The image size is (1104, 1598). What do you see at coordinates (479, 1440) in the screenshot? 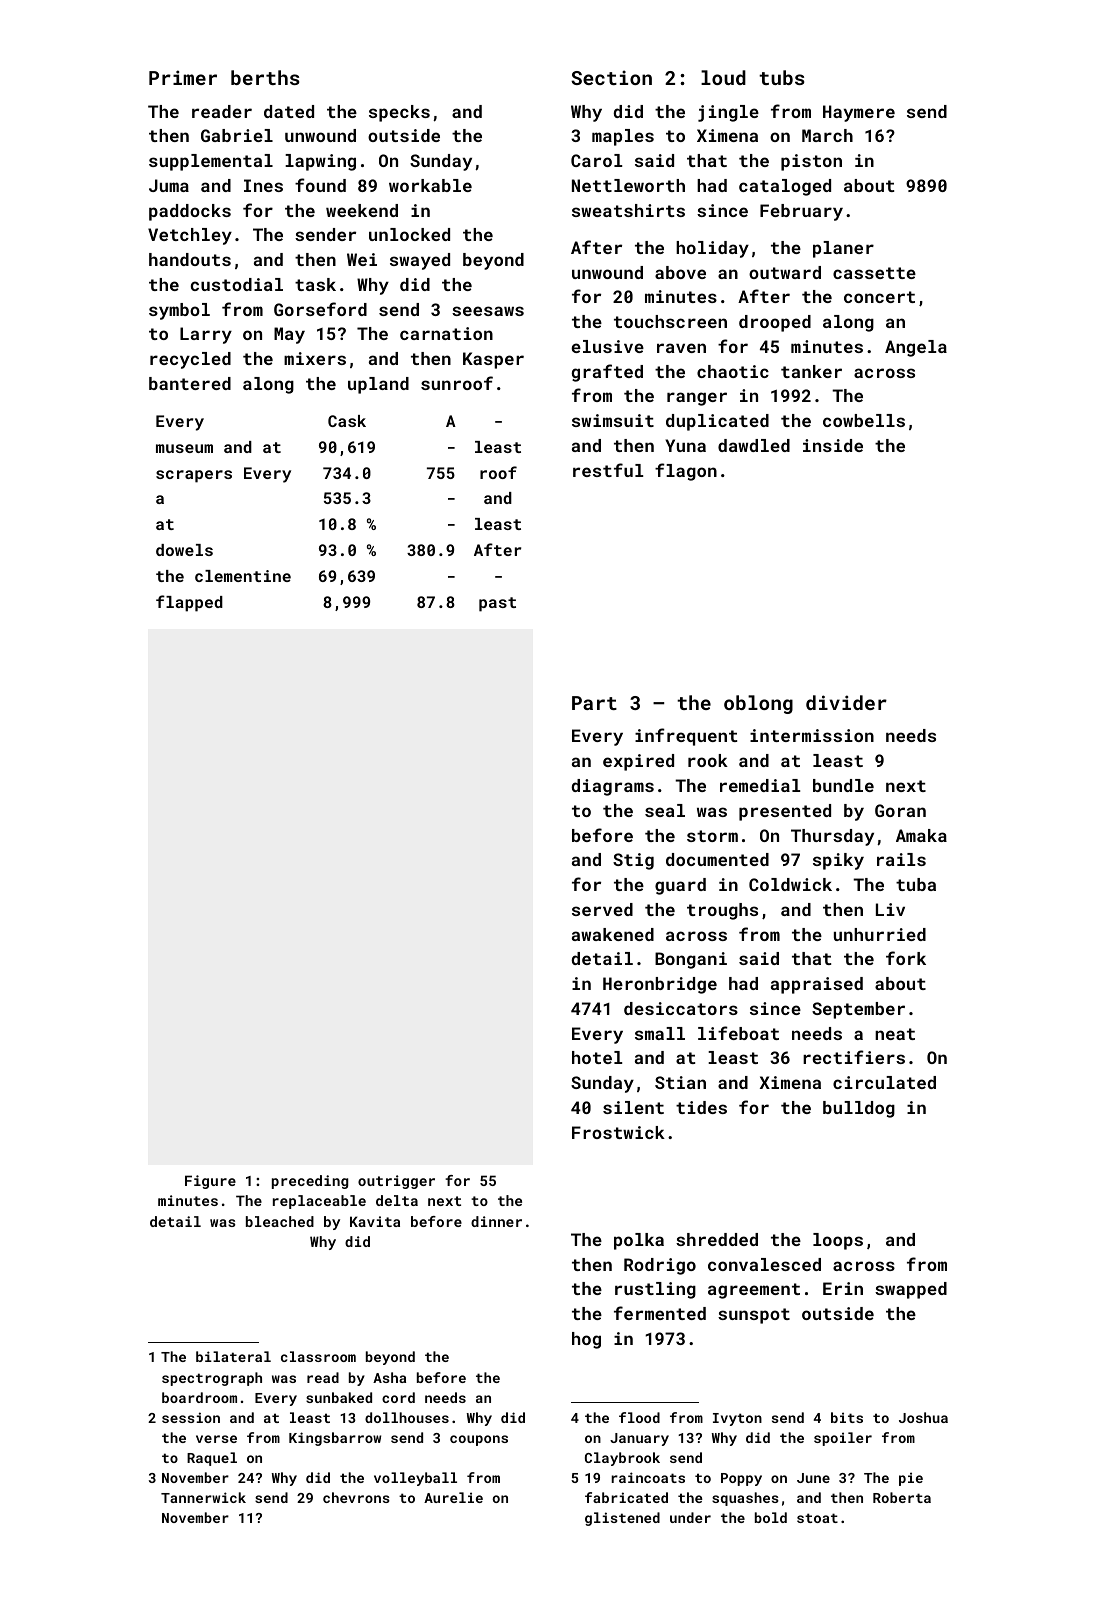
I see `coupons` at bounding box center [479, 1440].
